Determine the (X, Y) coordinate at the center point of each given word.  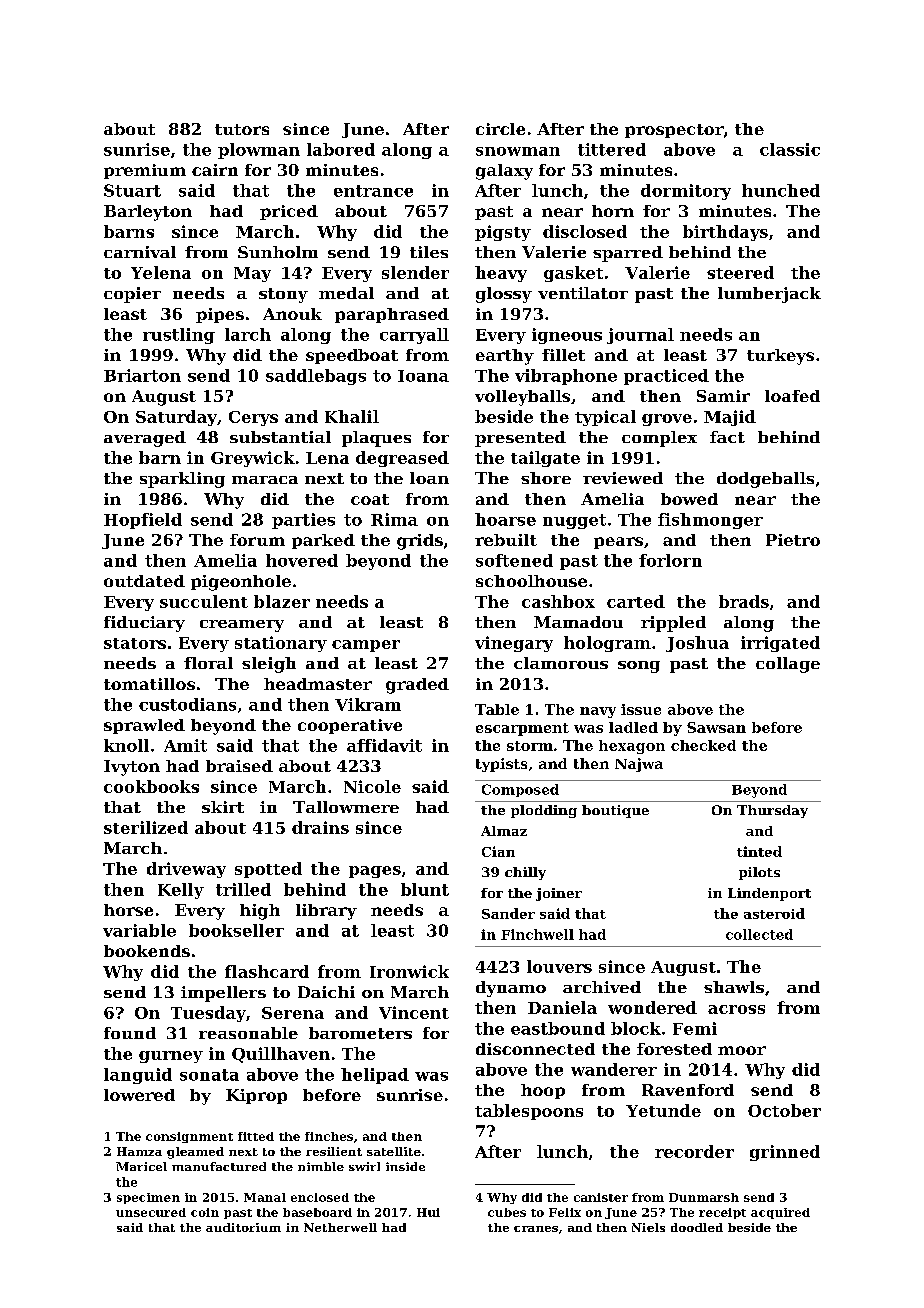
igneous (567, 336)
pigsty (503, 233)
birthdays (725, 233)
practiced (666, 377)
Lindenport (769, 894)
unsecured (151, 1212)
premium (145, 171)
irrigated (780, 644)
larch (248, 334)
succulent (204, 601)
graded (417, 686)
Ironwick (409, 971)
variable (139, 930)
